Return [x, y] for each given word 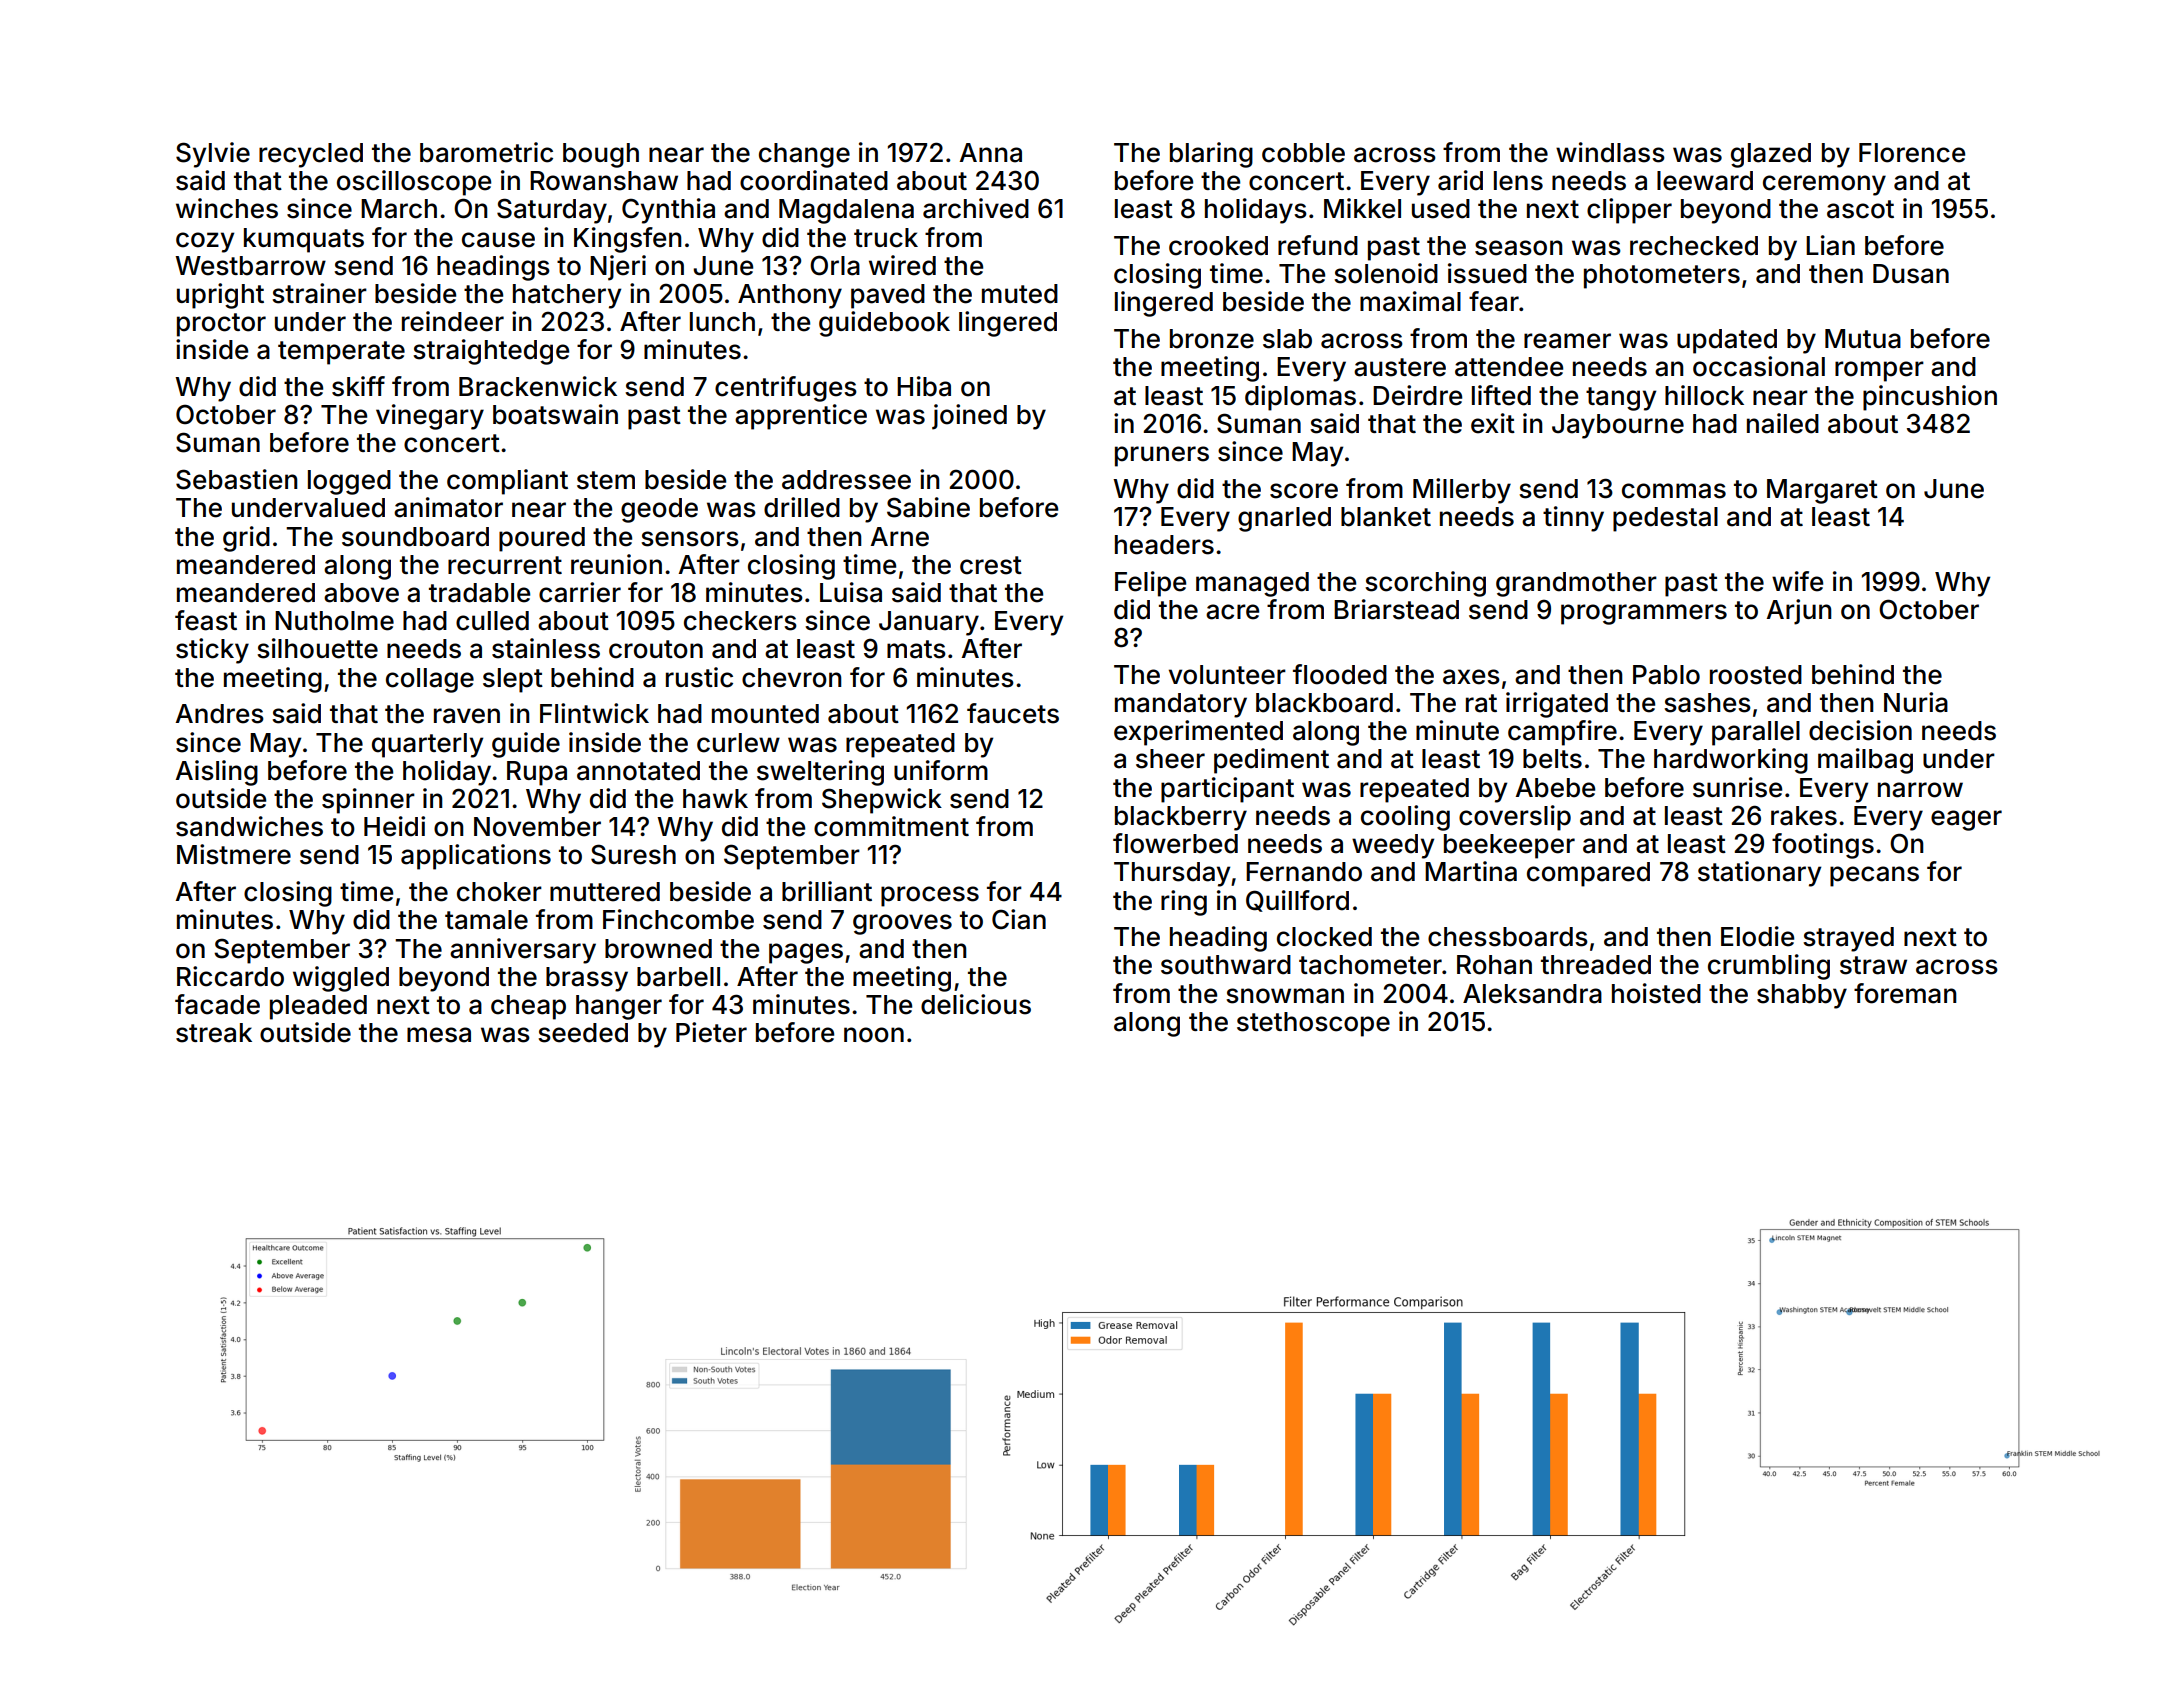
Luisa [851, 592]
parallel [1756, 733]
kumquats [304, 240]
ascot [1860, 209]
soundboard [415, 537]
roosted [1756, 675]
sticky [212, 651]
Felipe [1150, 584]
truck [886, 238]
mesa [439, 1035]
